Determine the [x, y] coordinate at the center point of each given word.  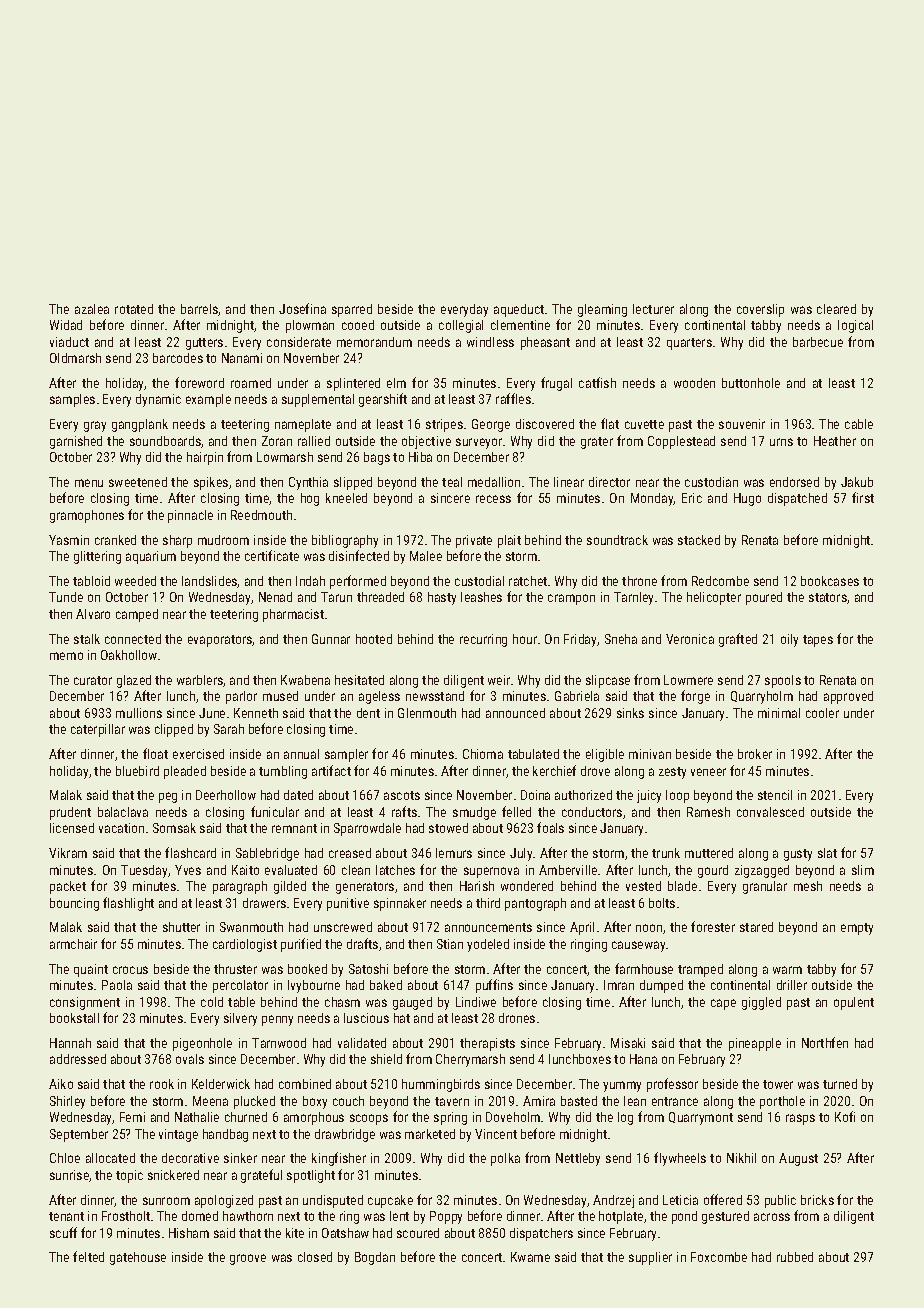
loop [677, 796]
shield [386, 1059]
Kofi [845, 1116]
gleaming [602, 310]
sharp [177, 541]
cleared [836, 309]
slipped [353, 483]
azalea [92, 309]
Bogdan [375, 1258]
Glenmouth [427, 713]
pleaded [185, 772]
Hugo [747, 499]
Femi [132, 1117]
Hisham [189, 1233]
